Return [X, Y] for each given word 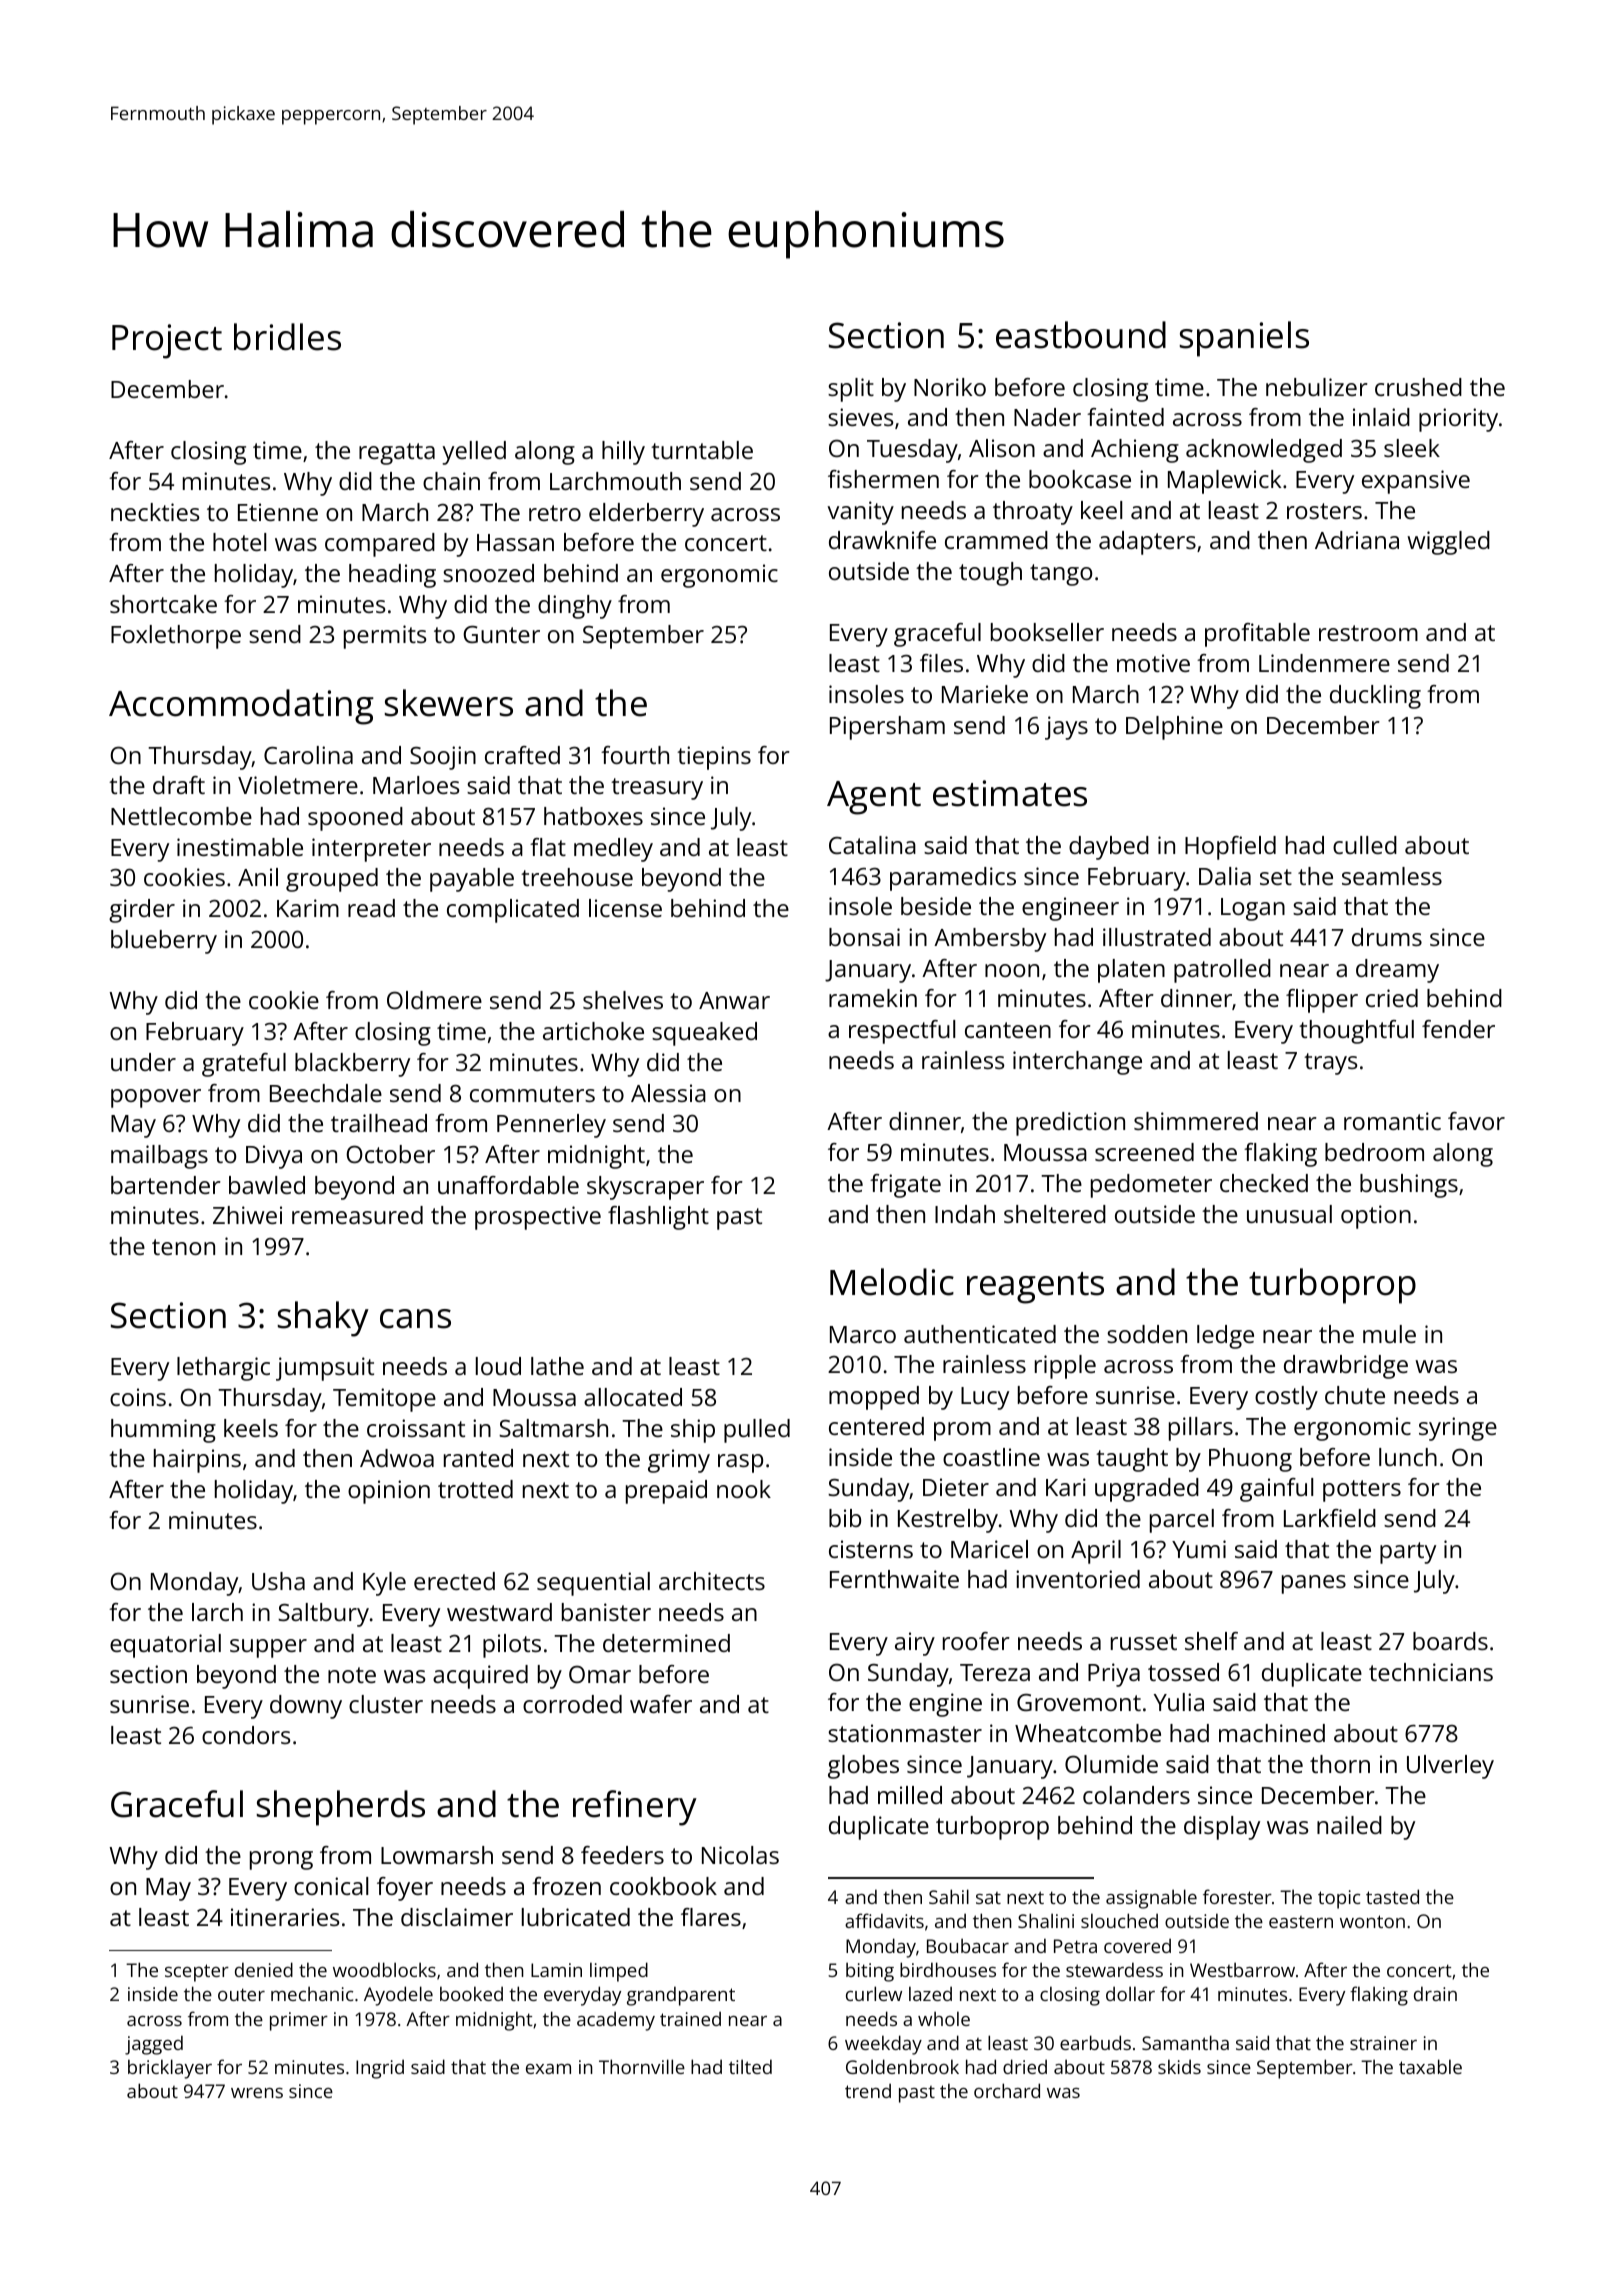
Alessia [668, 1093]
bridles [287, 337]
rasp [740, 1463]
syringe [1458, 1429]
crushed [1418, 387]
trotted [475, 1489]
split [851, 390]
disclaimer [457, 1917]
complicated [513, 911]
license [625, 908]
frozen [566, 1886]
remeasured [357, 1215]
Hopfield [1230, 848]
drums [1387, 937]
